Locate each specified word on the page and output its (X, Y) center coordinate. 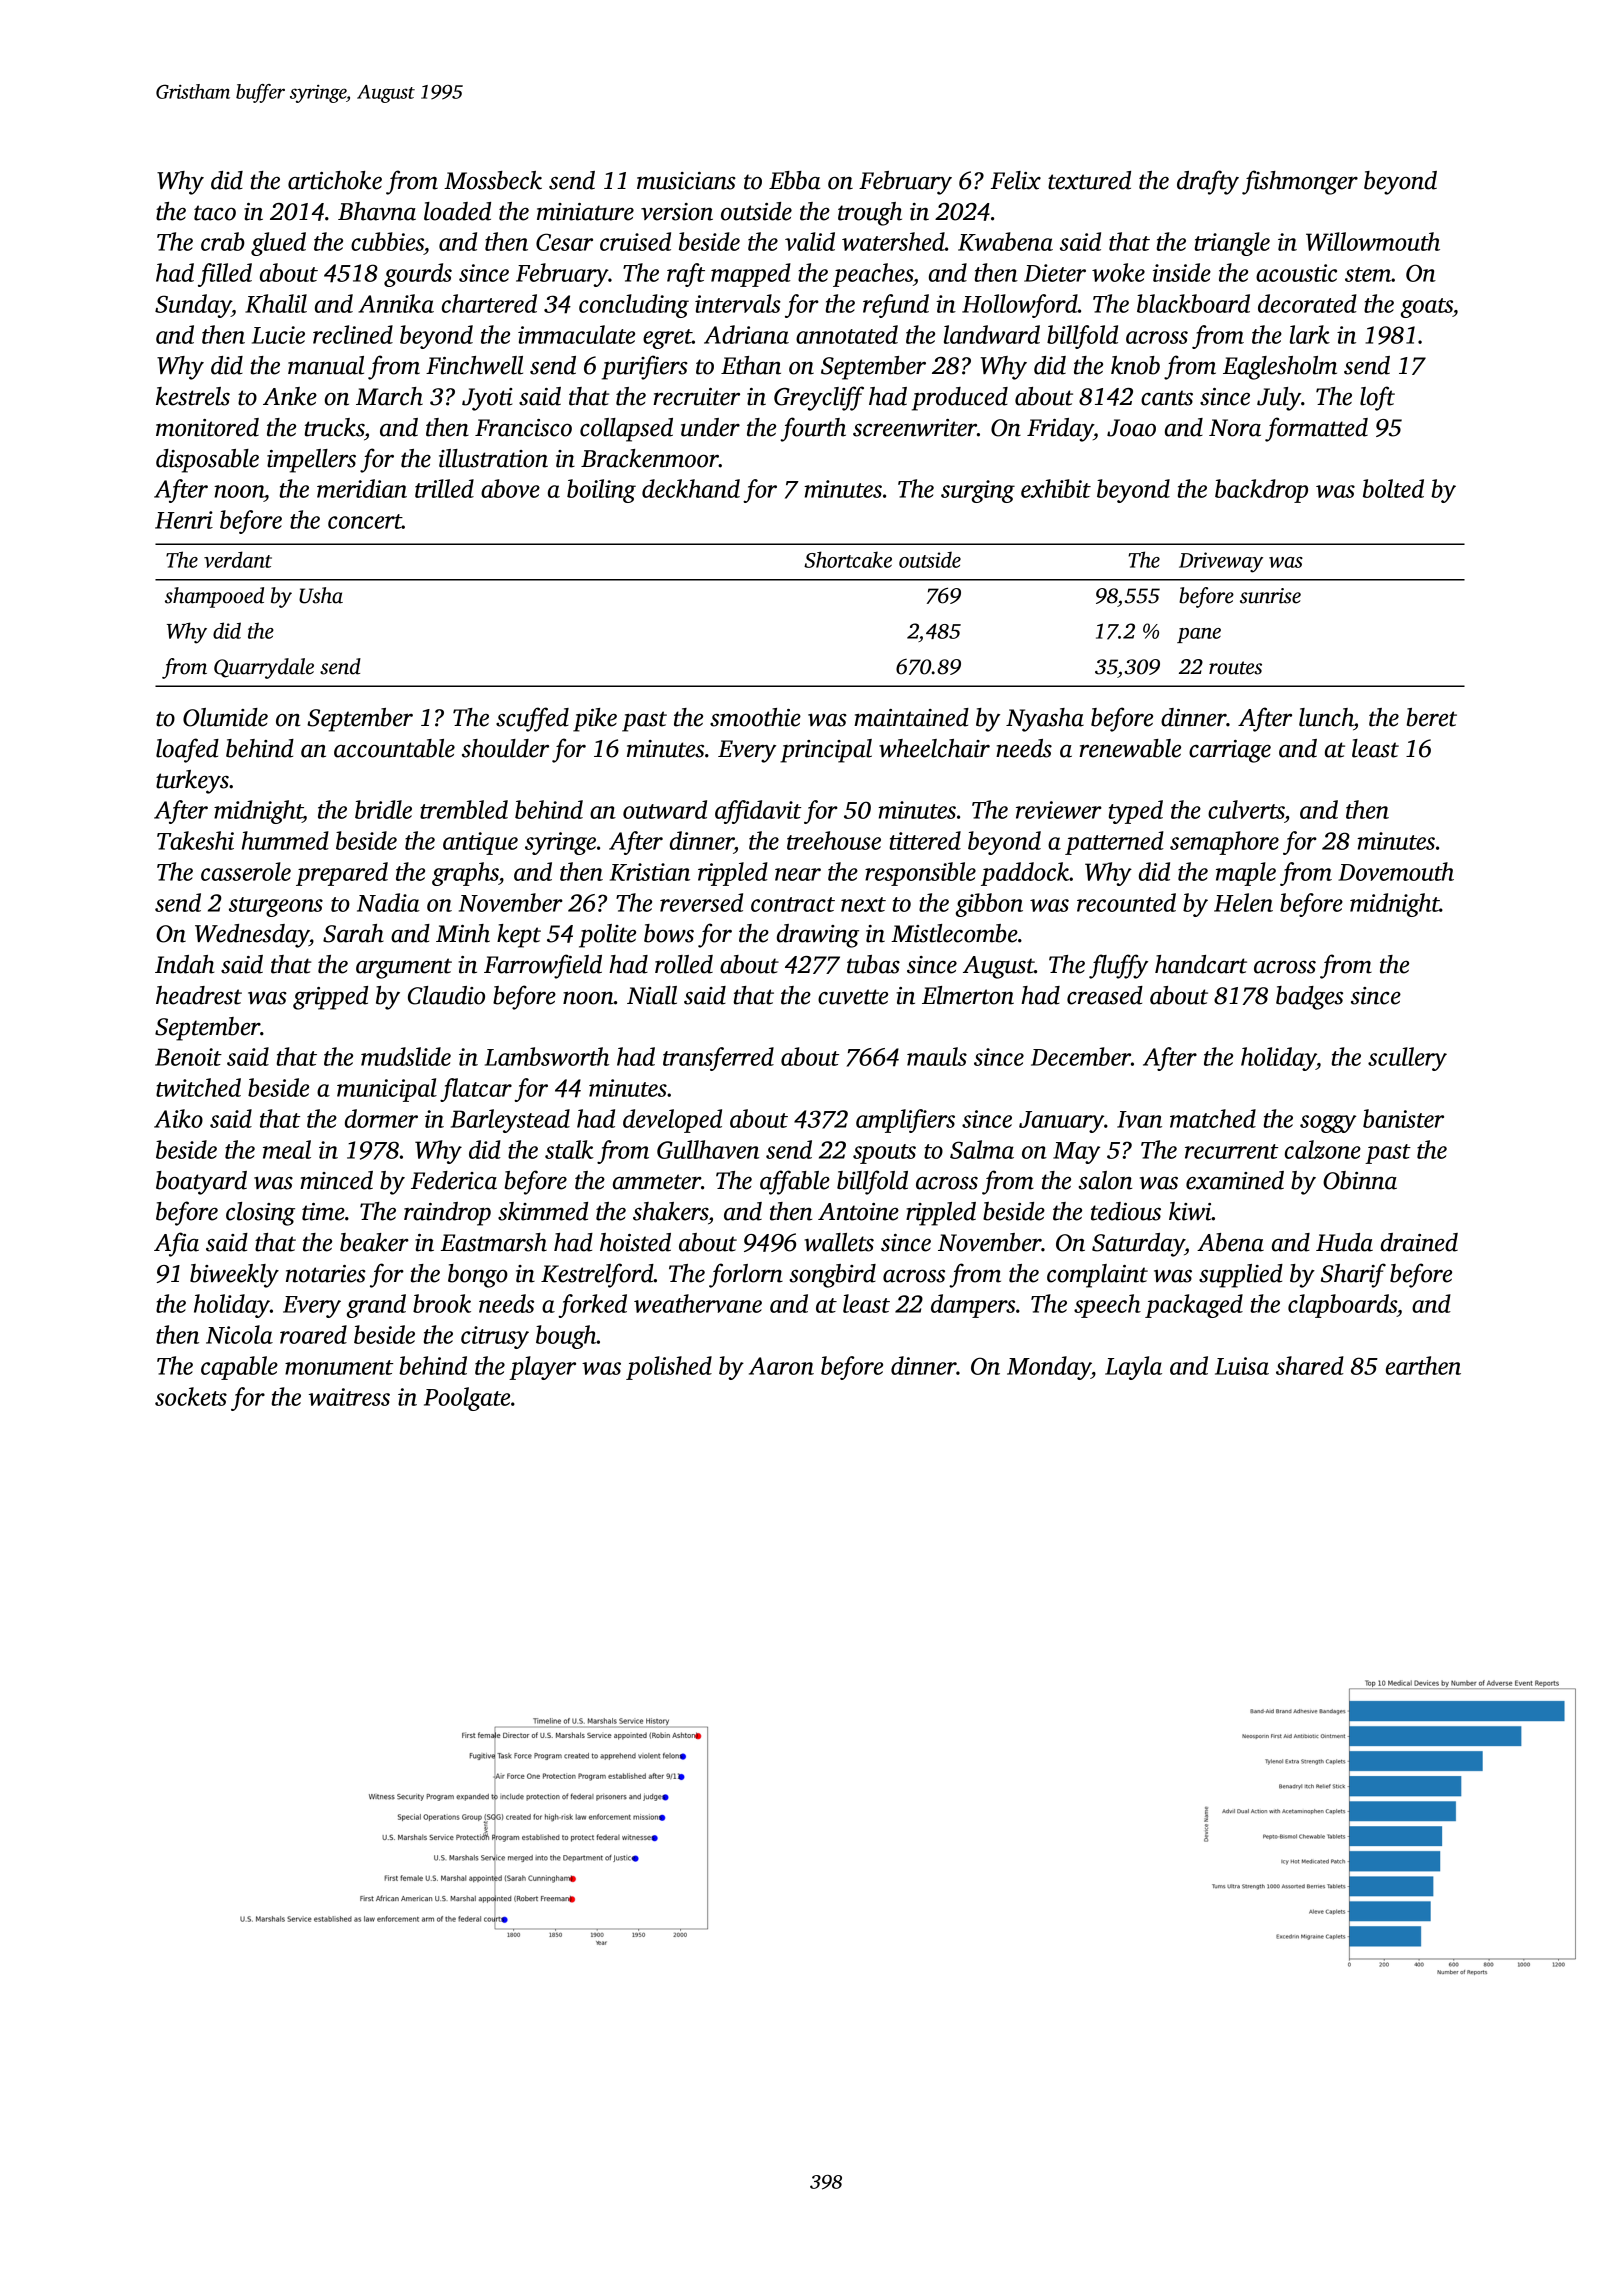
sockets (191, 1396)
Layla (1133, 1368)
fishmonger (1300, 182)
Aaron (781, 1366)
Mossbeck (493, 180)
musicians (686, 181)
